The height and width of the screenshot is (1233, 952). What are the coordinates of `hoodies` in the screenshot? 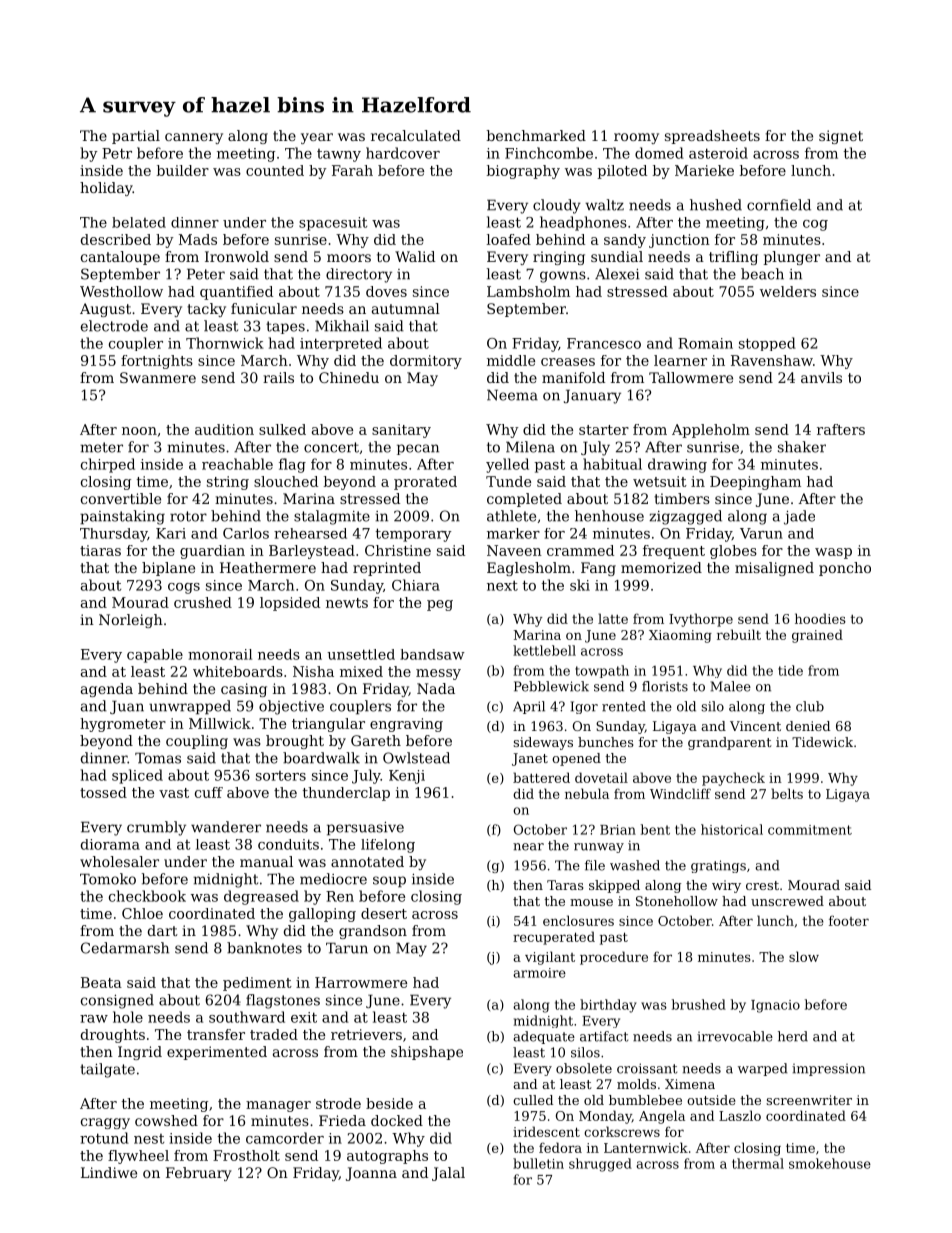 It's located at (820, 618).
